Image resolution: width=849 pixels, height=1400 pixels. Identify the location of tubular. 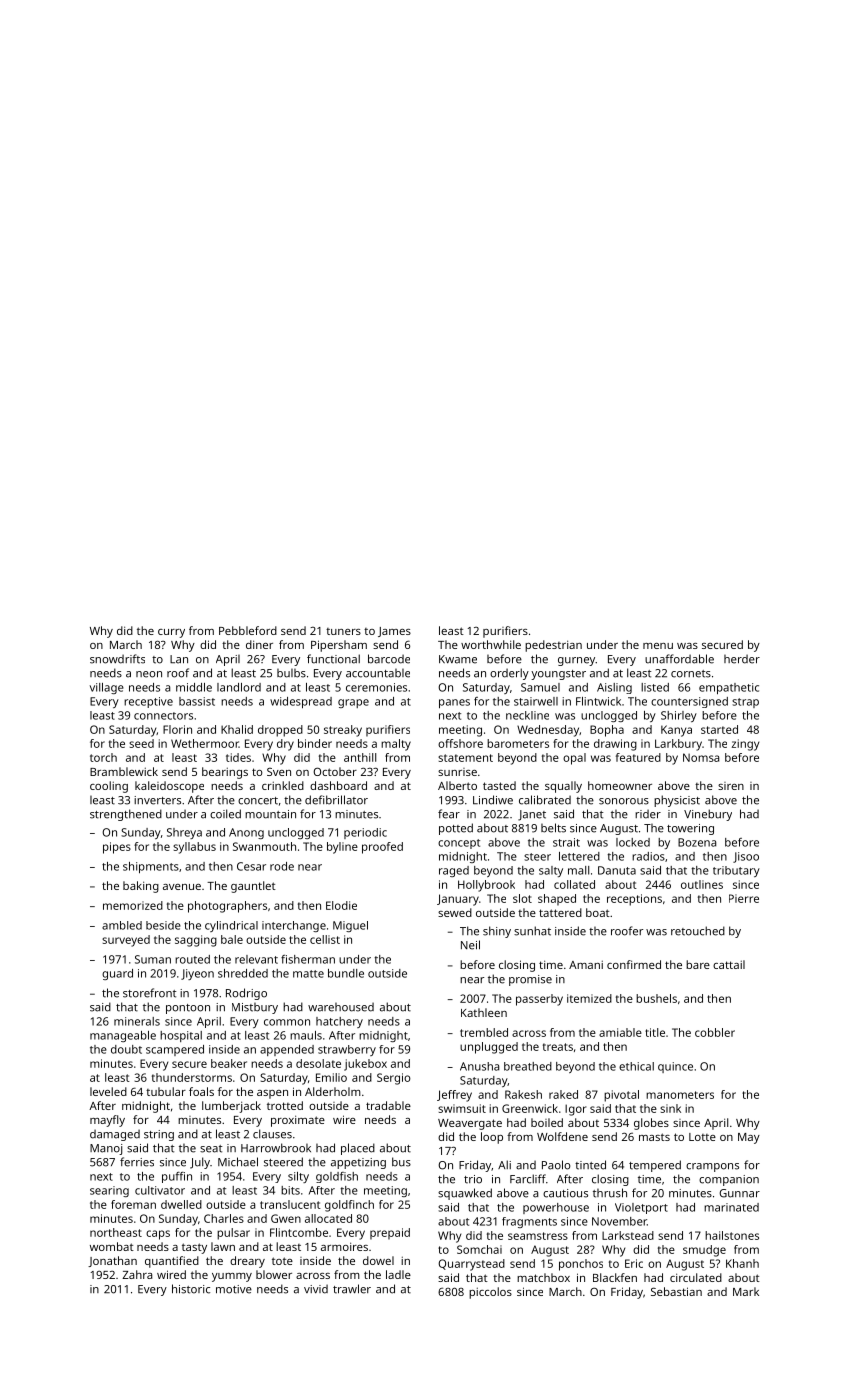
(166, 1091).
